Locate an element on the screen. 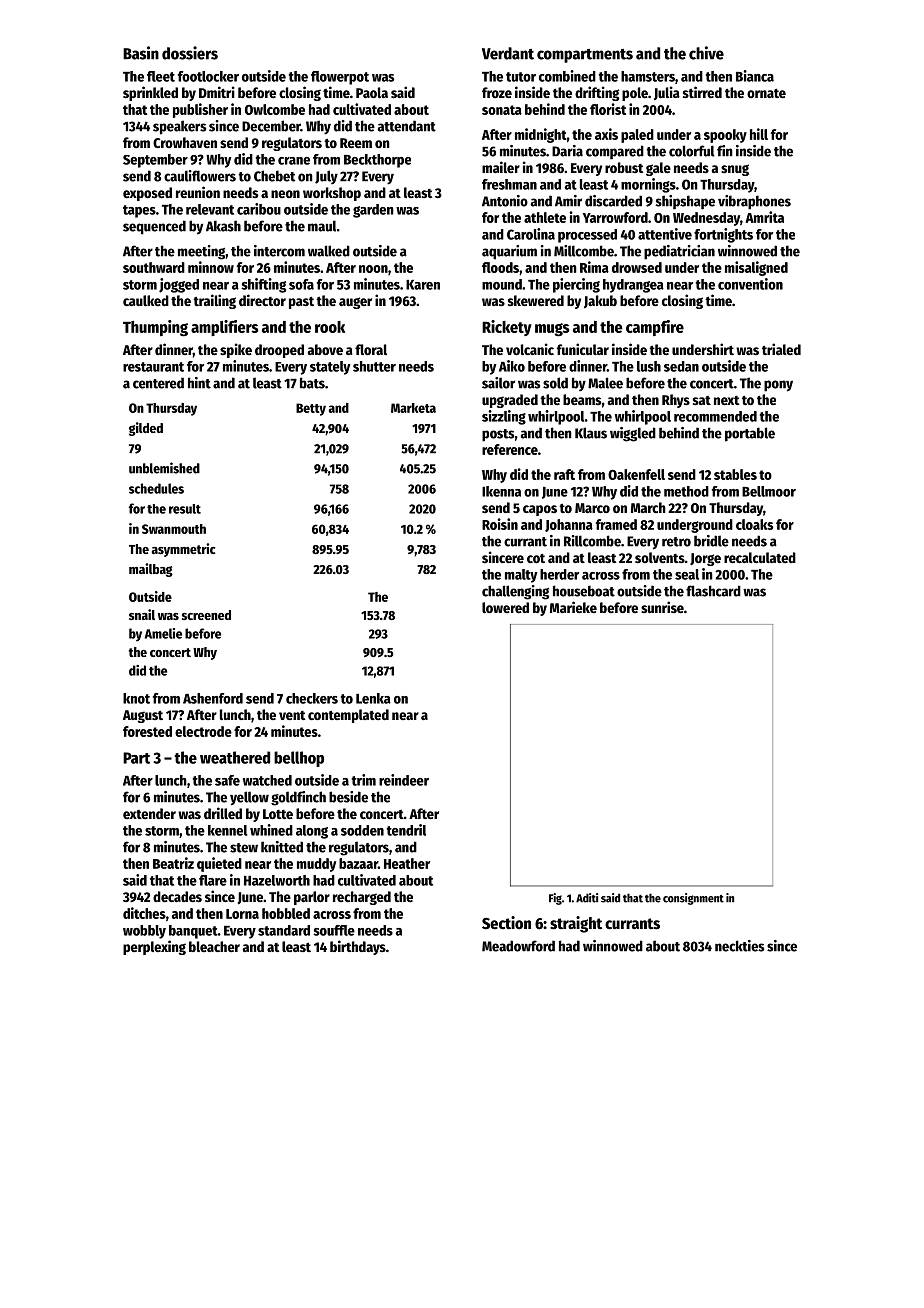 The width and height of the screenshot is (924, 1308). Verdant is located at coordinates (508, 53).
